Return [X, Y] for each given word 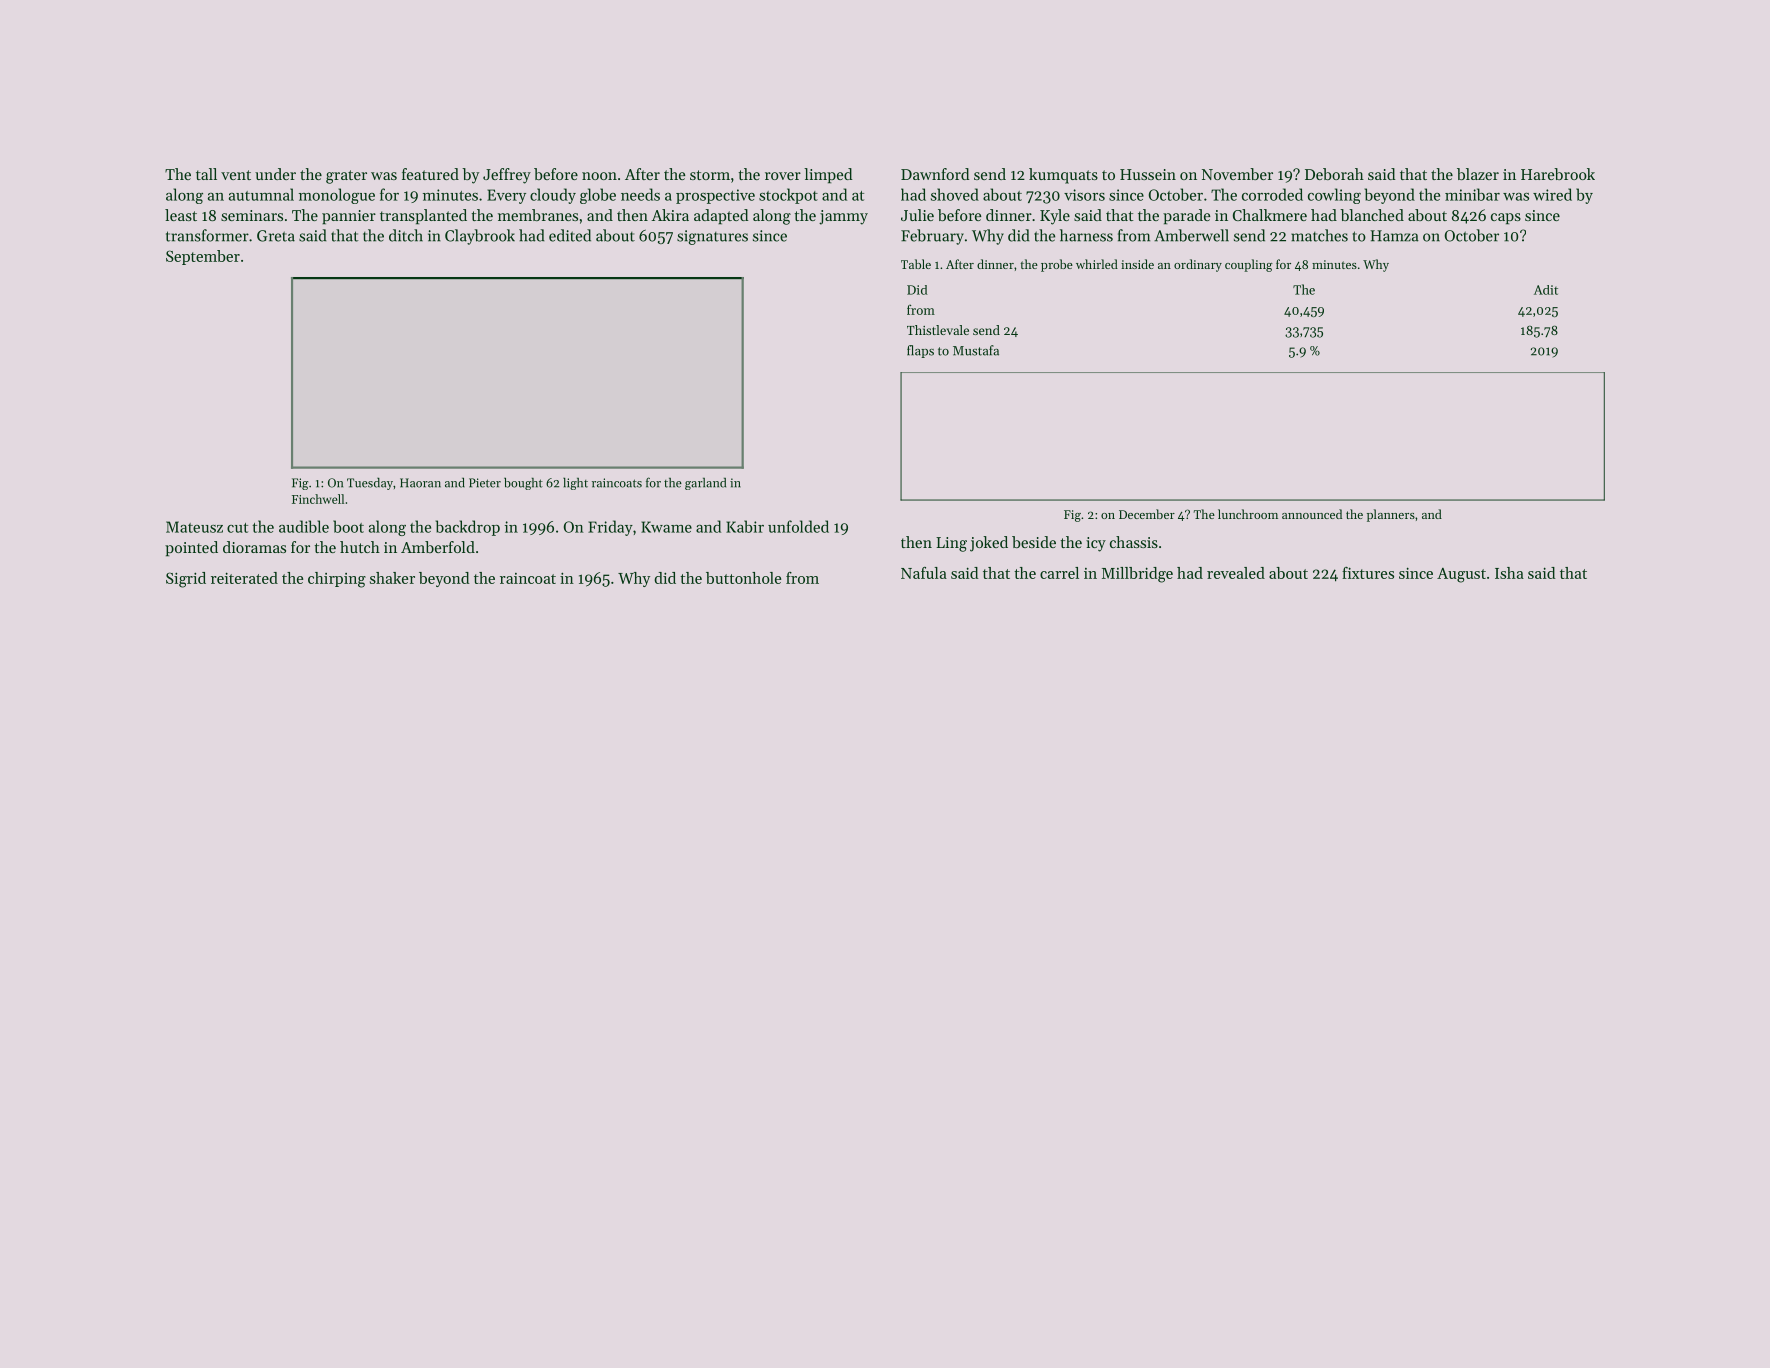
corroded [1272, 194]
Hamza [1394, 236]
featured [430, 174]
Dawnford [935, 174]
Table [916, 264]
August [1461, 575]
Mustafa [976, 350]
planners [1391, 515]
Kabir [745, 526]
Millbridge [1137, 575]
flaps [920, 351]
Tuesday [370, 484]
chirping [337, 580]
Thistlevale [938, 330]
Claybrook [480, 237]
